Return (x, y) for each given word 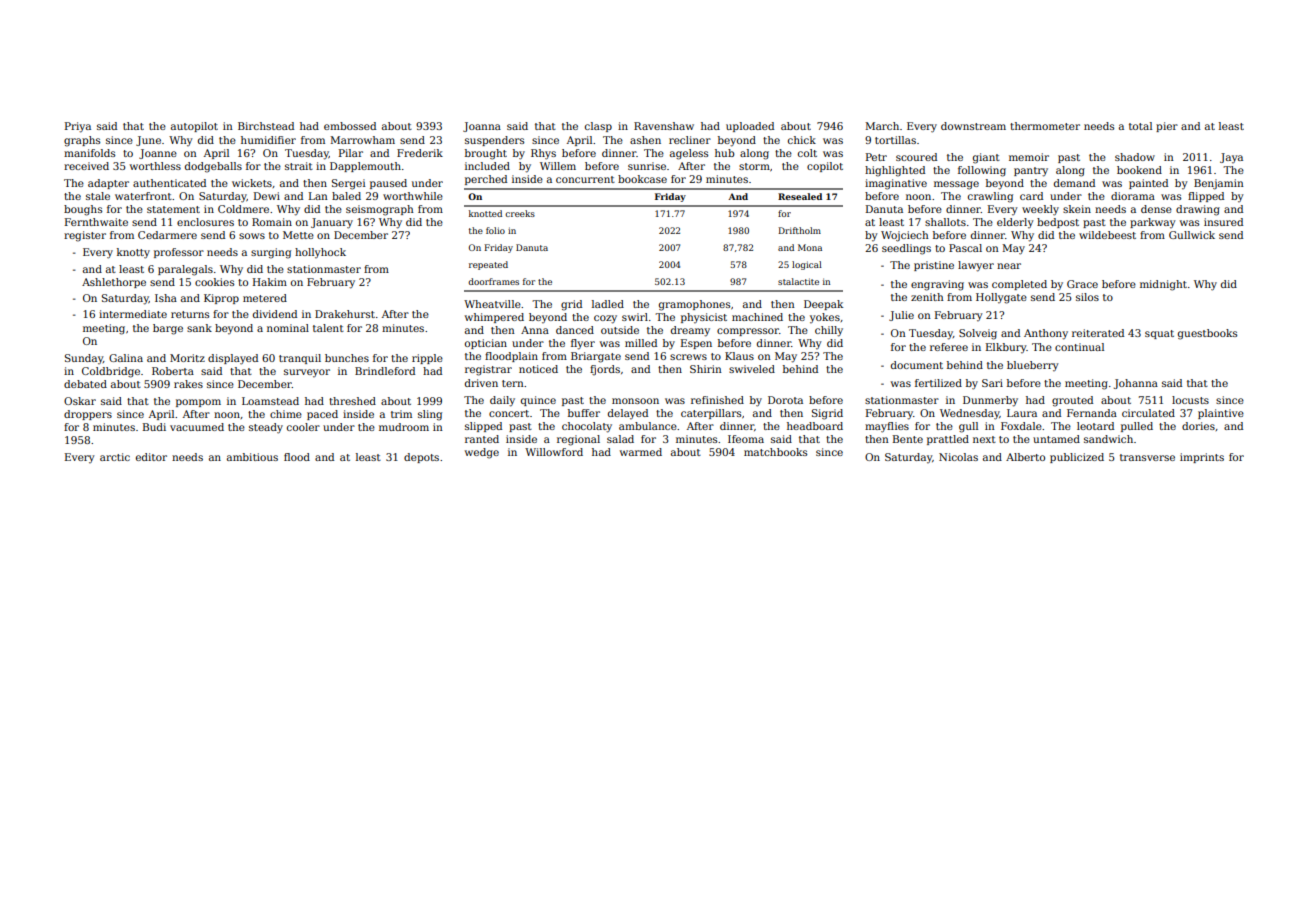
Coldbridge (111, 372)
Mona (810, 247)
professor (179, 253)
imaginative (896, 184)
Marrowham (362, 140)
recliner (690, 140)
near (1009, 266)
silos (1087, 297)
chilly (829, 331)
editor (151, 457)
